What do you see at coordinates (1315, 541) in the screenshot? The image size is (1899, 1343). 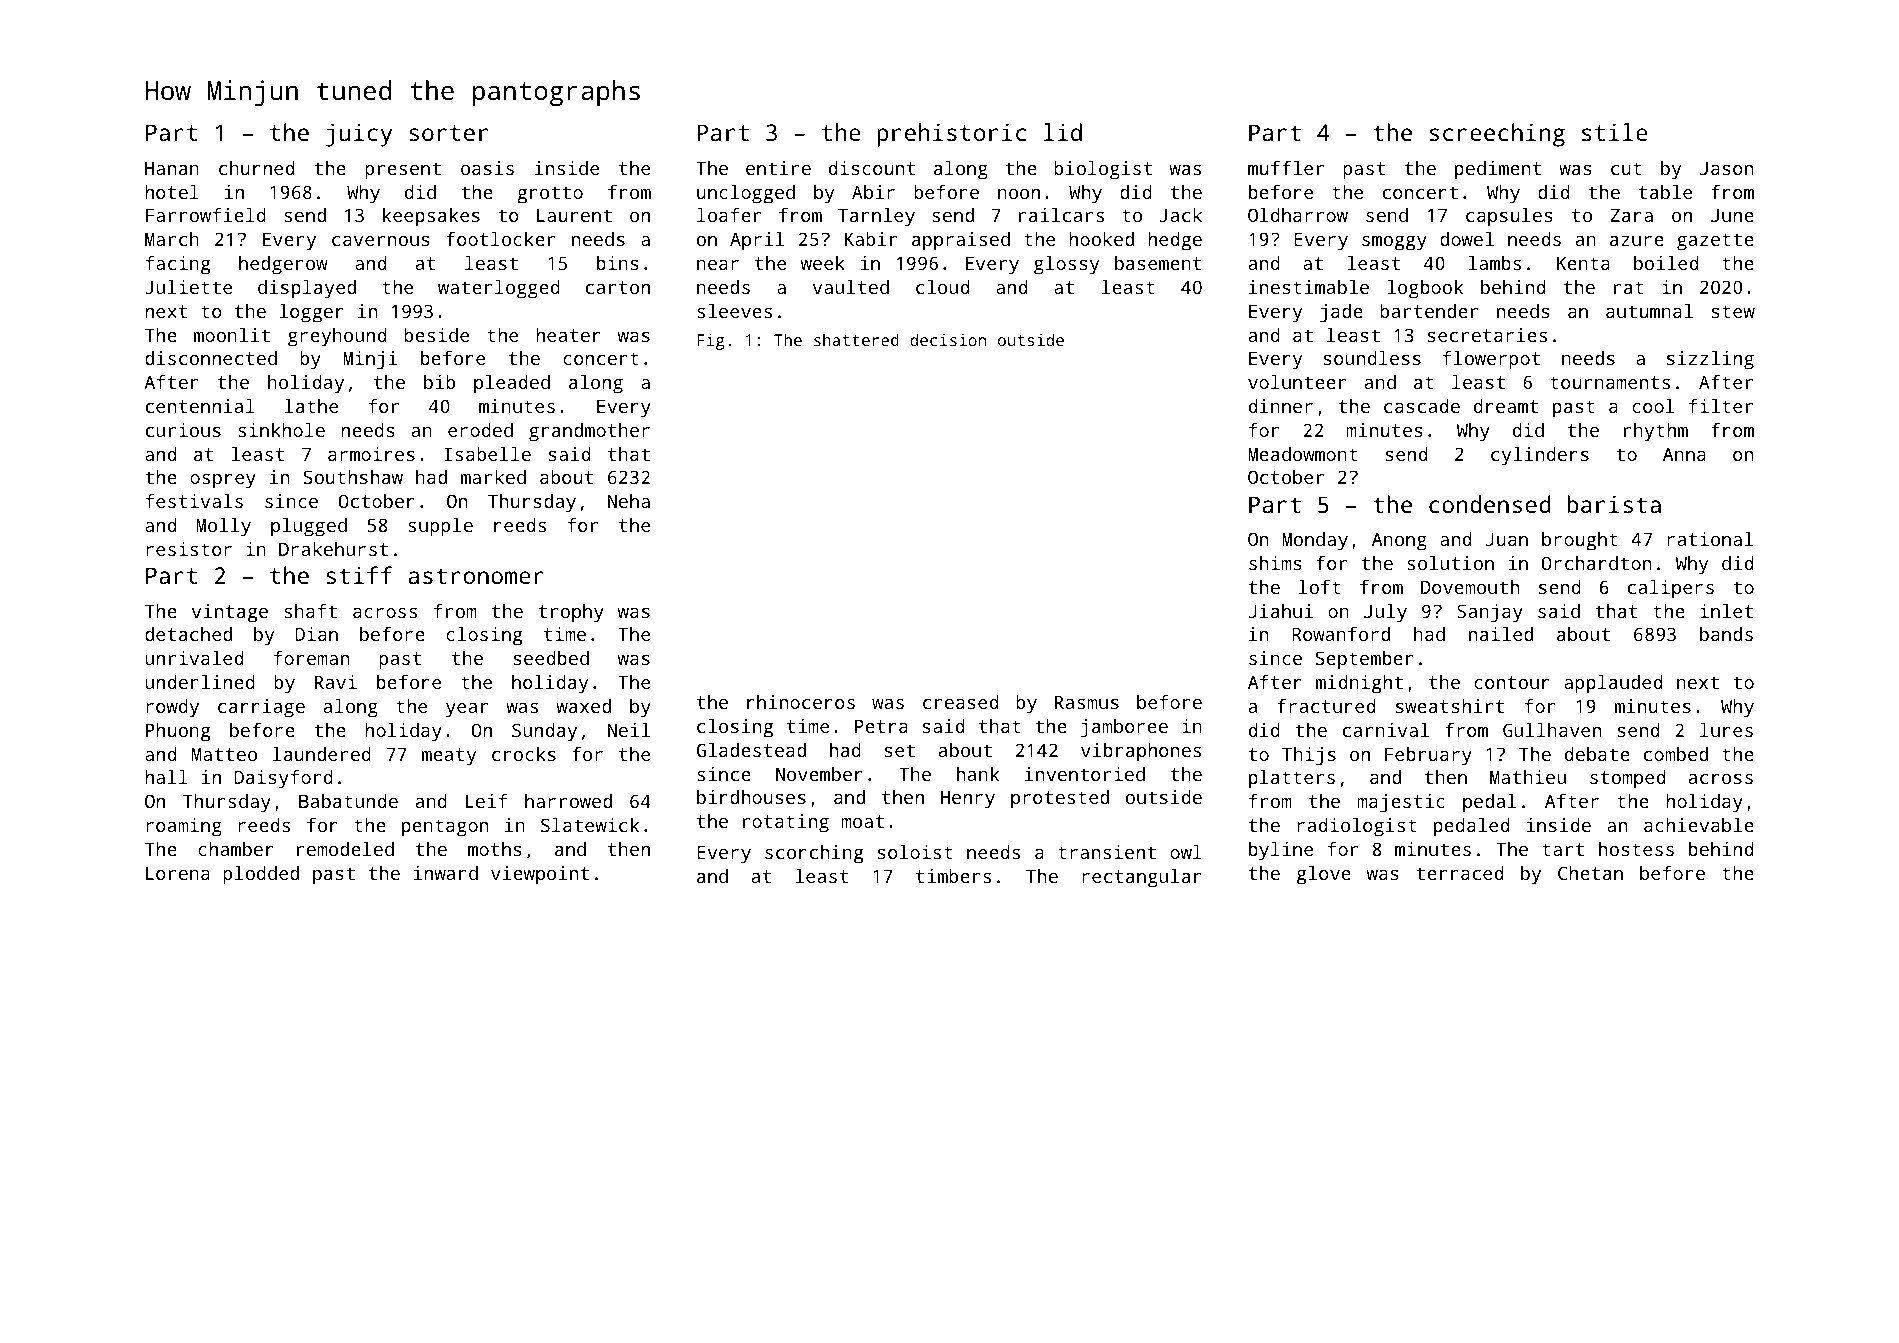 I see `Monday` at bounding box center [1315, 541].
